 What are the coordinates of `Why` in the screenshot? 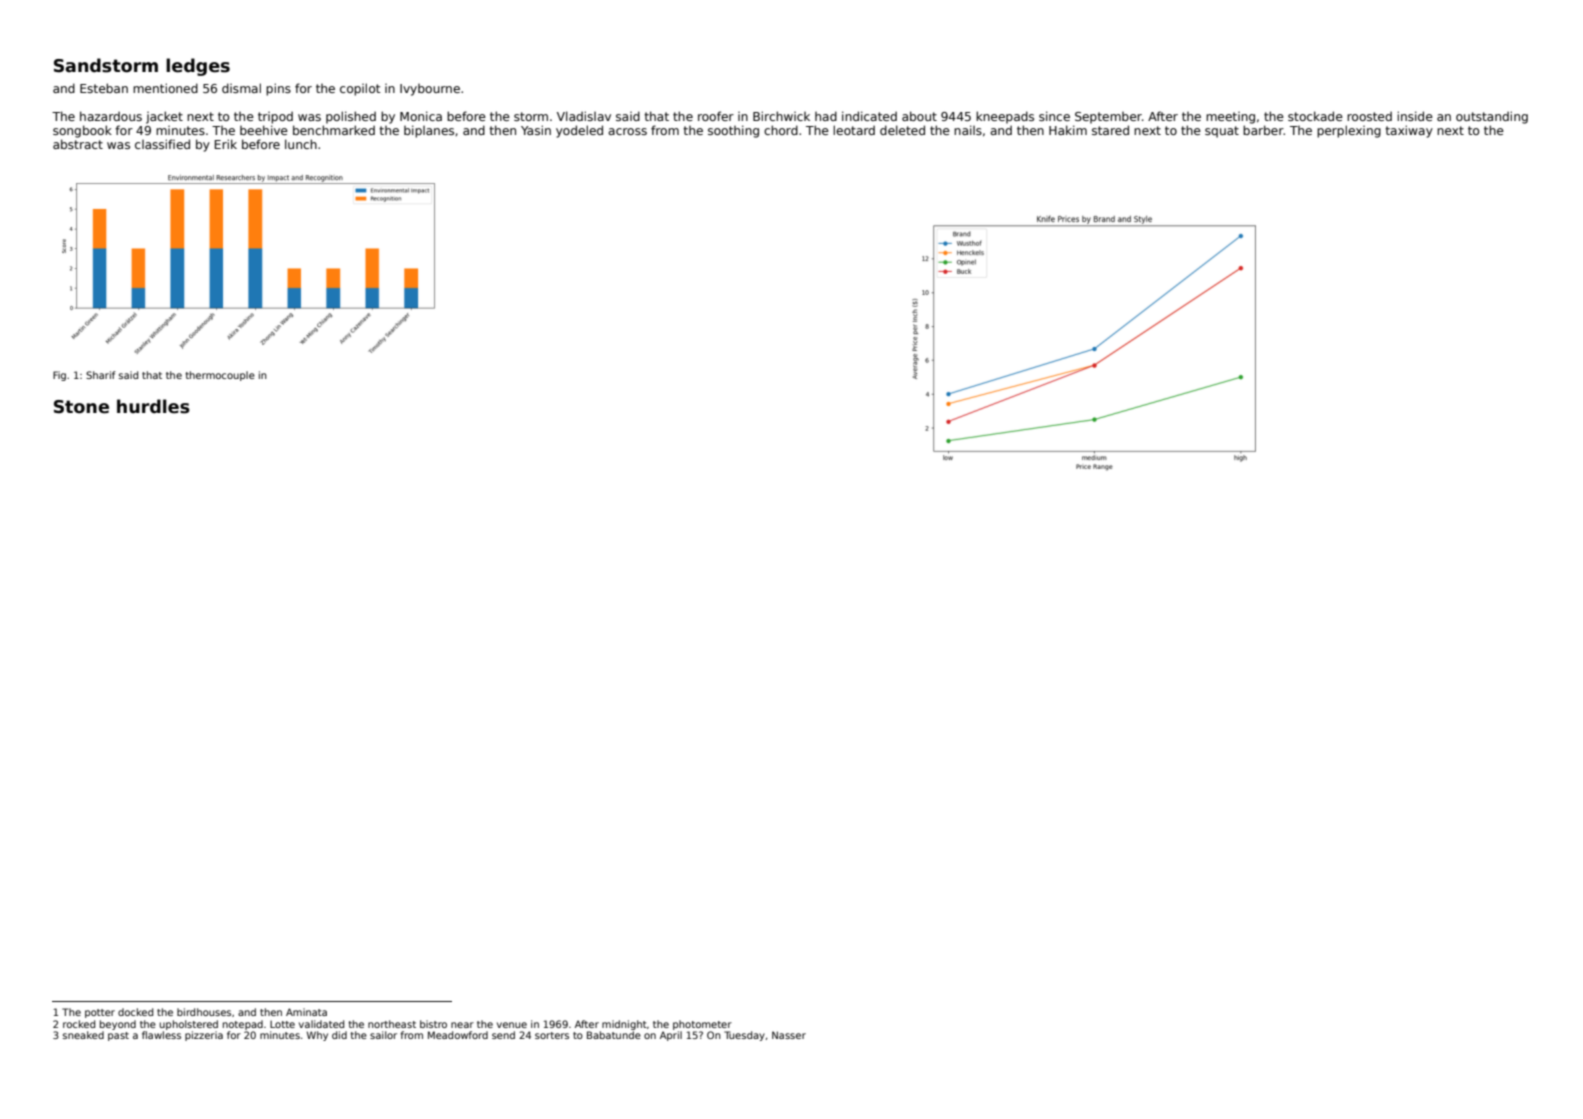 It's located at (317, 1036).
